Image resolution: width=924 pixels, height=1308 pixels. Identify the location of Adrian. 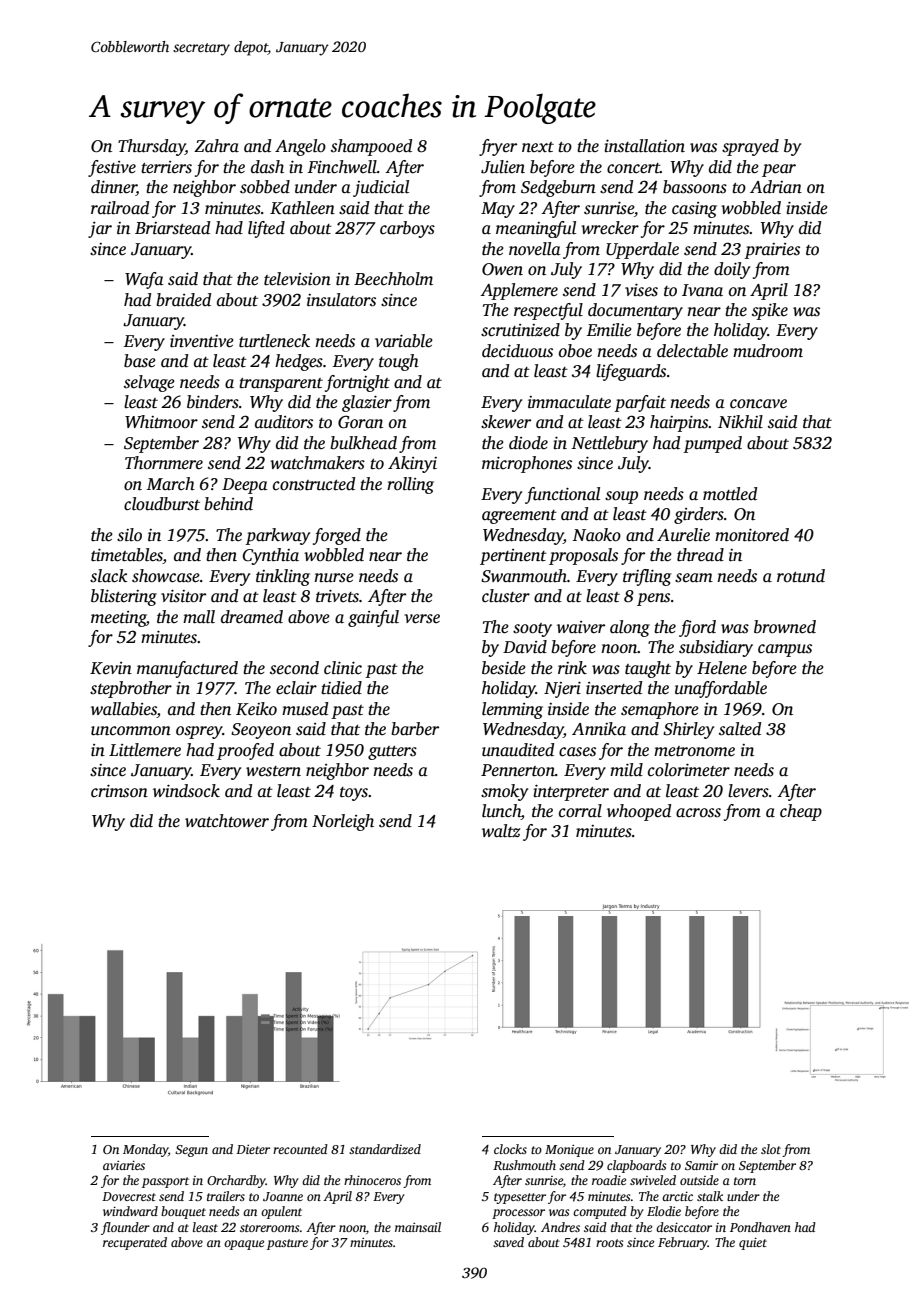
(776, 187).
